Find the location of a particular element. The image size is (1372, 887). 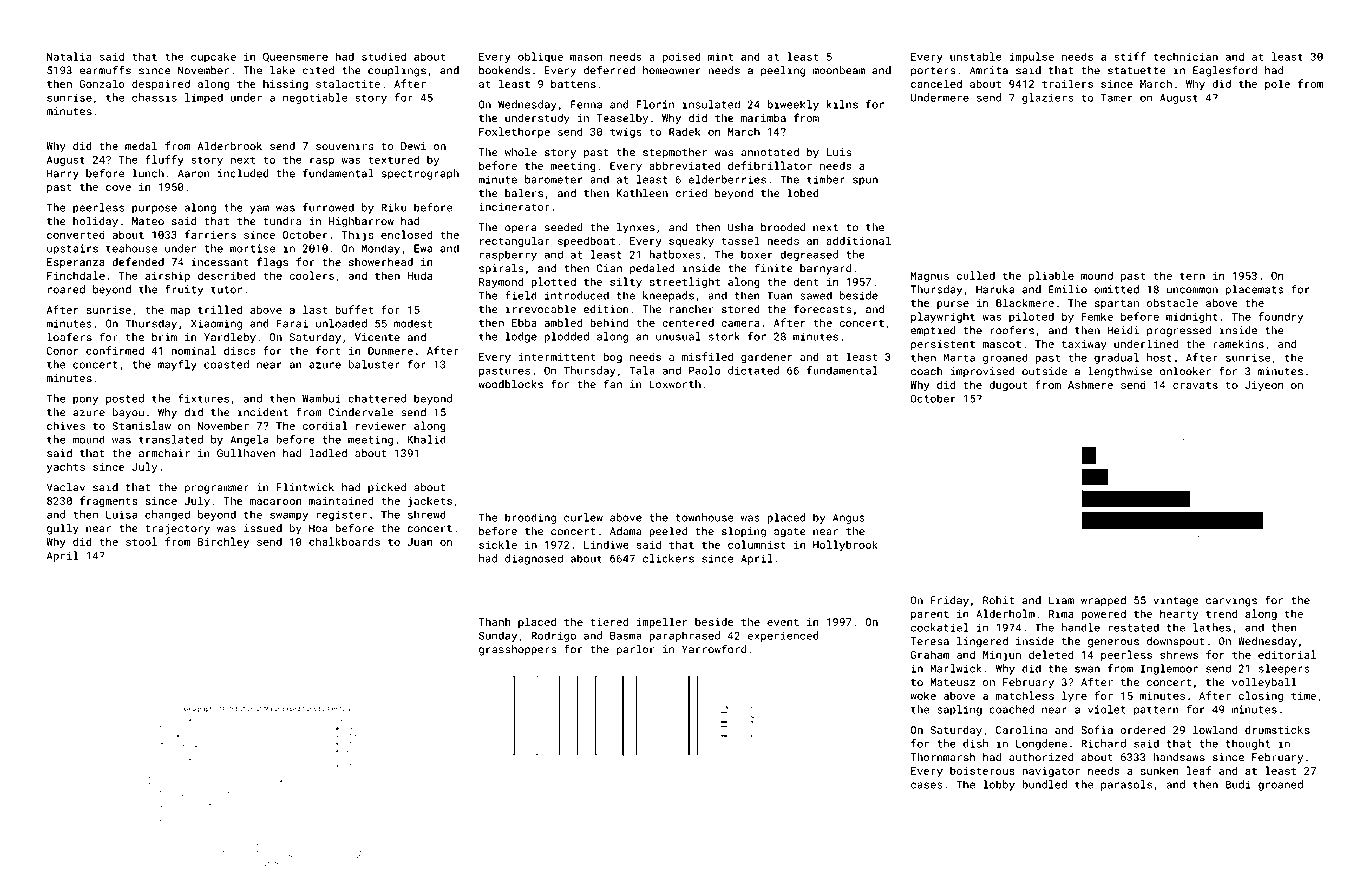

stool is located at coordinates (141, 541).
